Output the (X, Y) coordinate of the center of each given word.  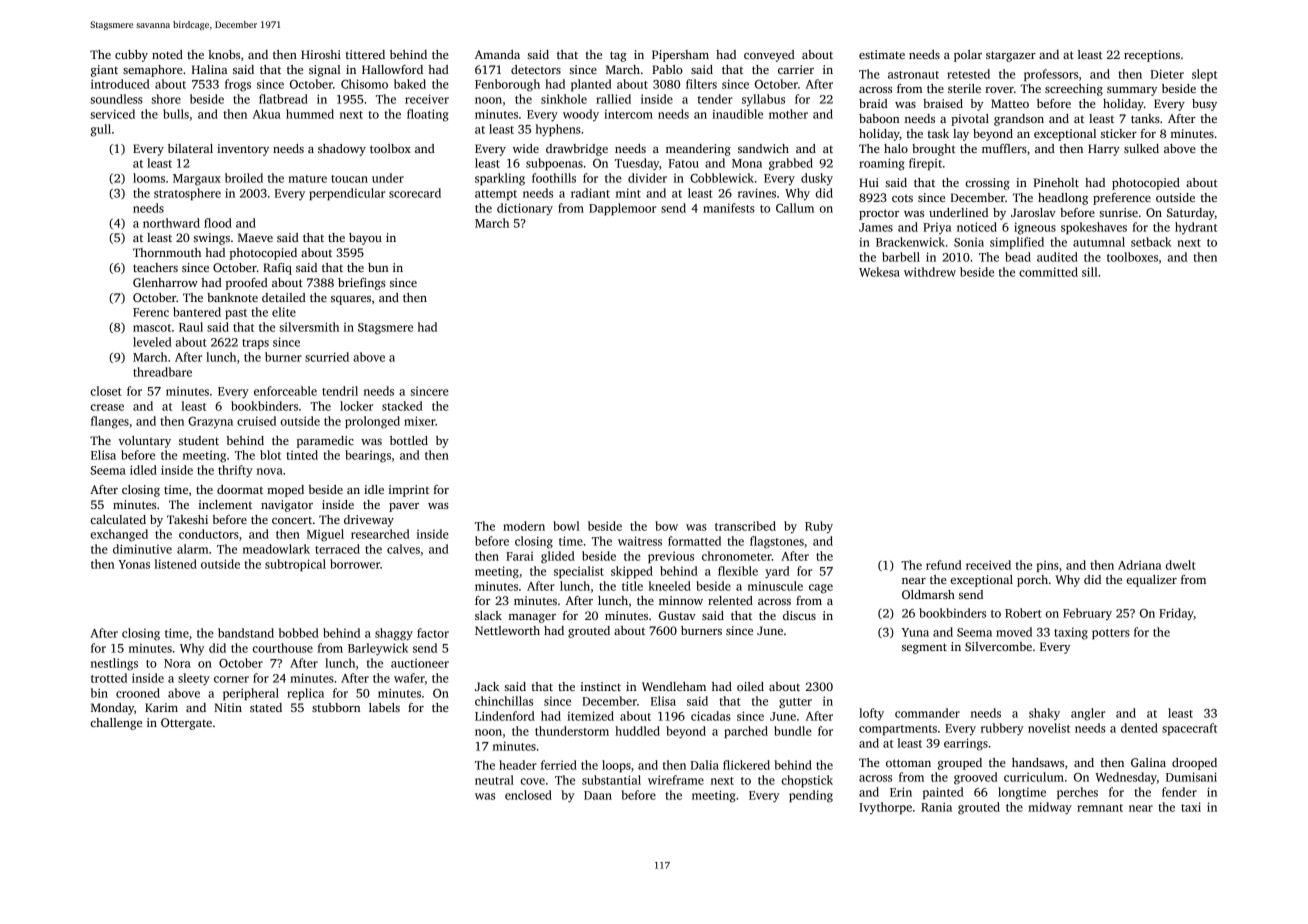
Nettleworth (507, 630)
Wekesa (879, 272)
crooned (138, 693)
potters (1111, 634)
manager (532, 618)
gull (101, 130)
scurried (327, 357)
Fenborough (507, 85)
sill (1090, 272)
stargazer (1011, 56)
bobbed (299, 633)
